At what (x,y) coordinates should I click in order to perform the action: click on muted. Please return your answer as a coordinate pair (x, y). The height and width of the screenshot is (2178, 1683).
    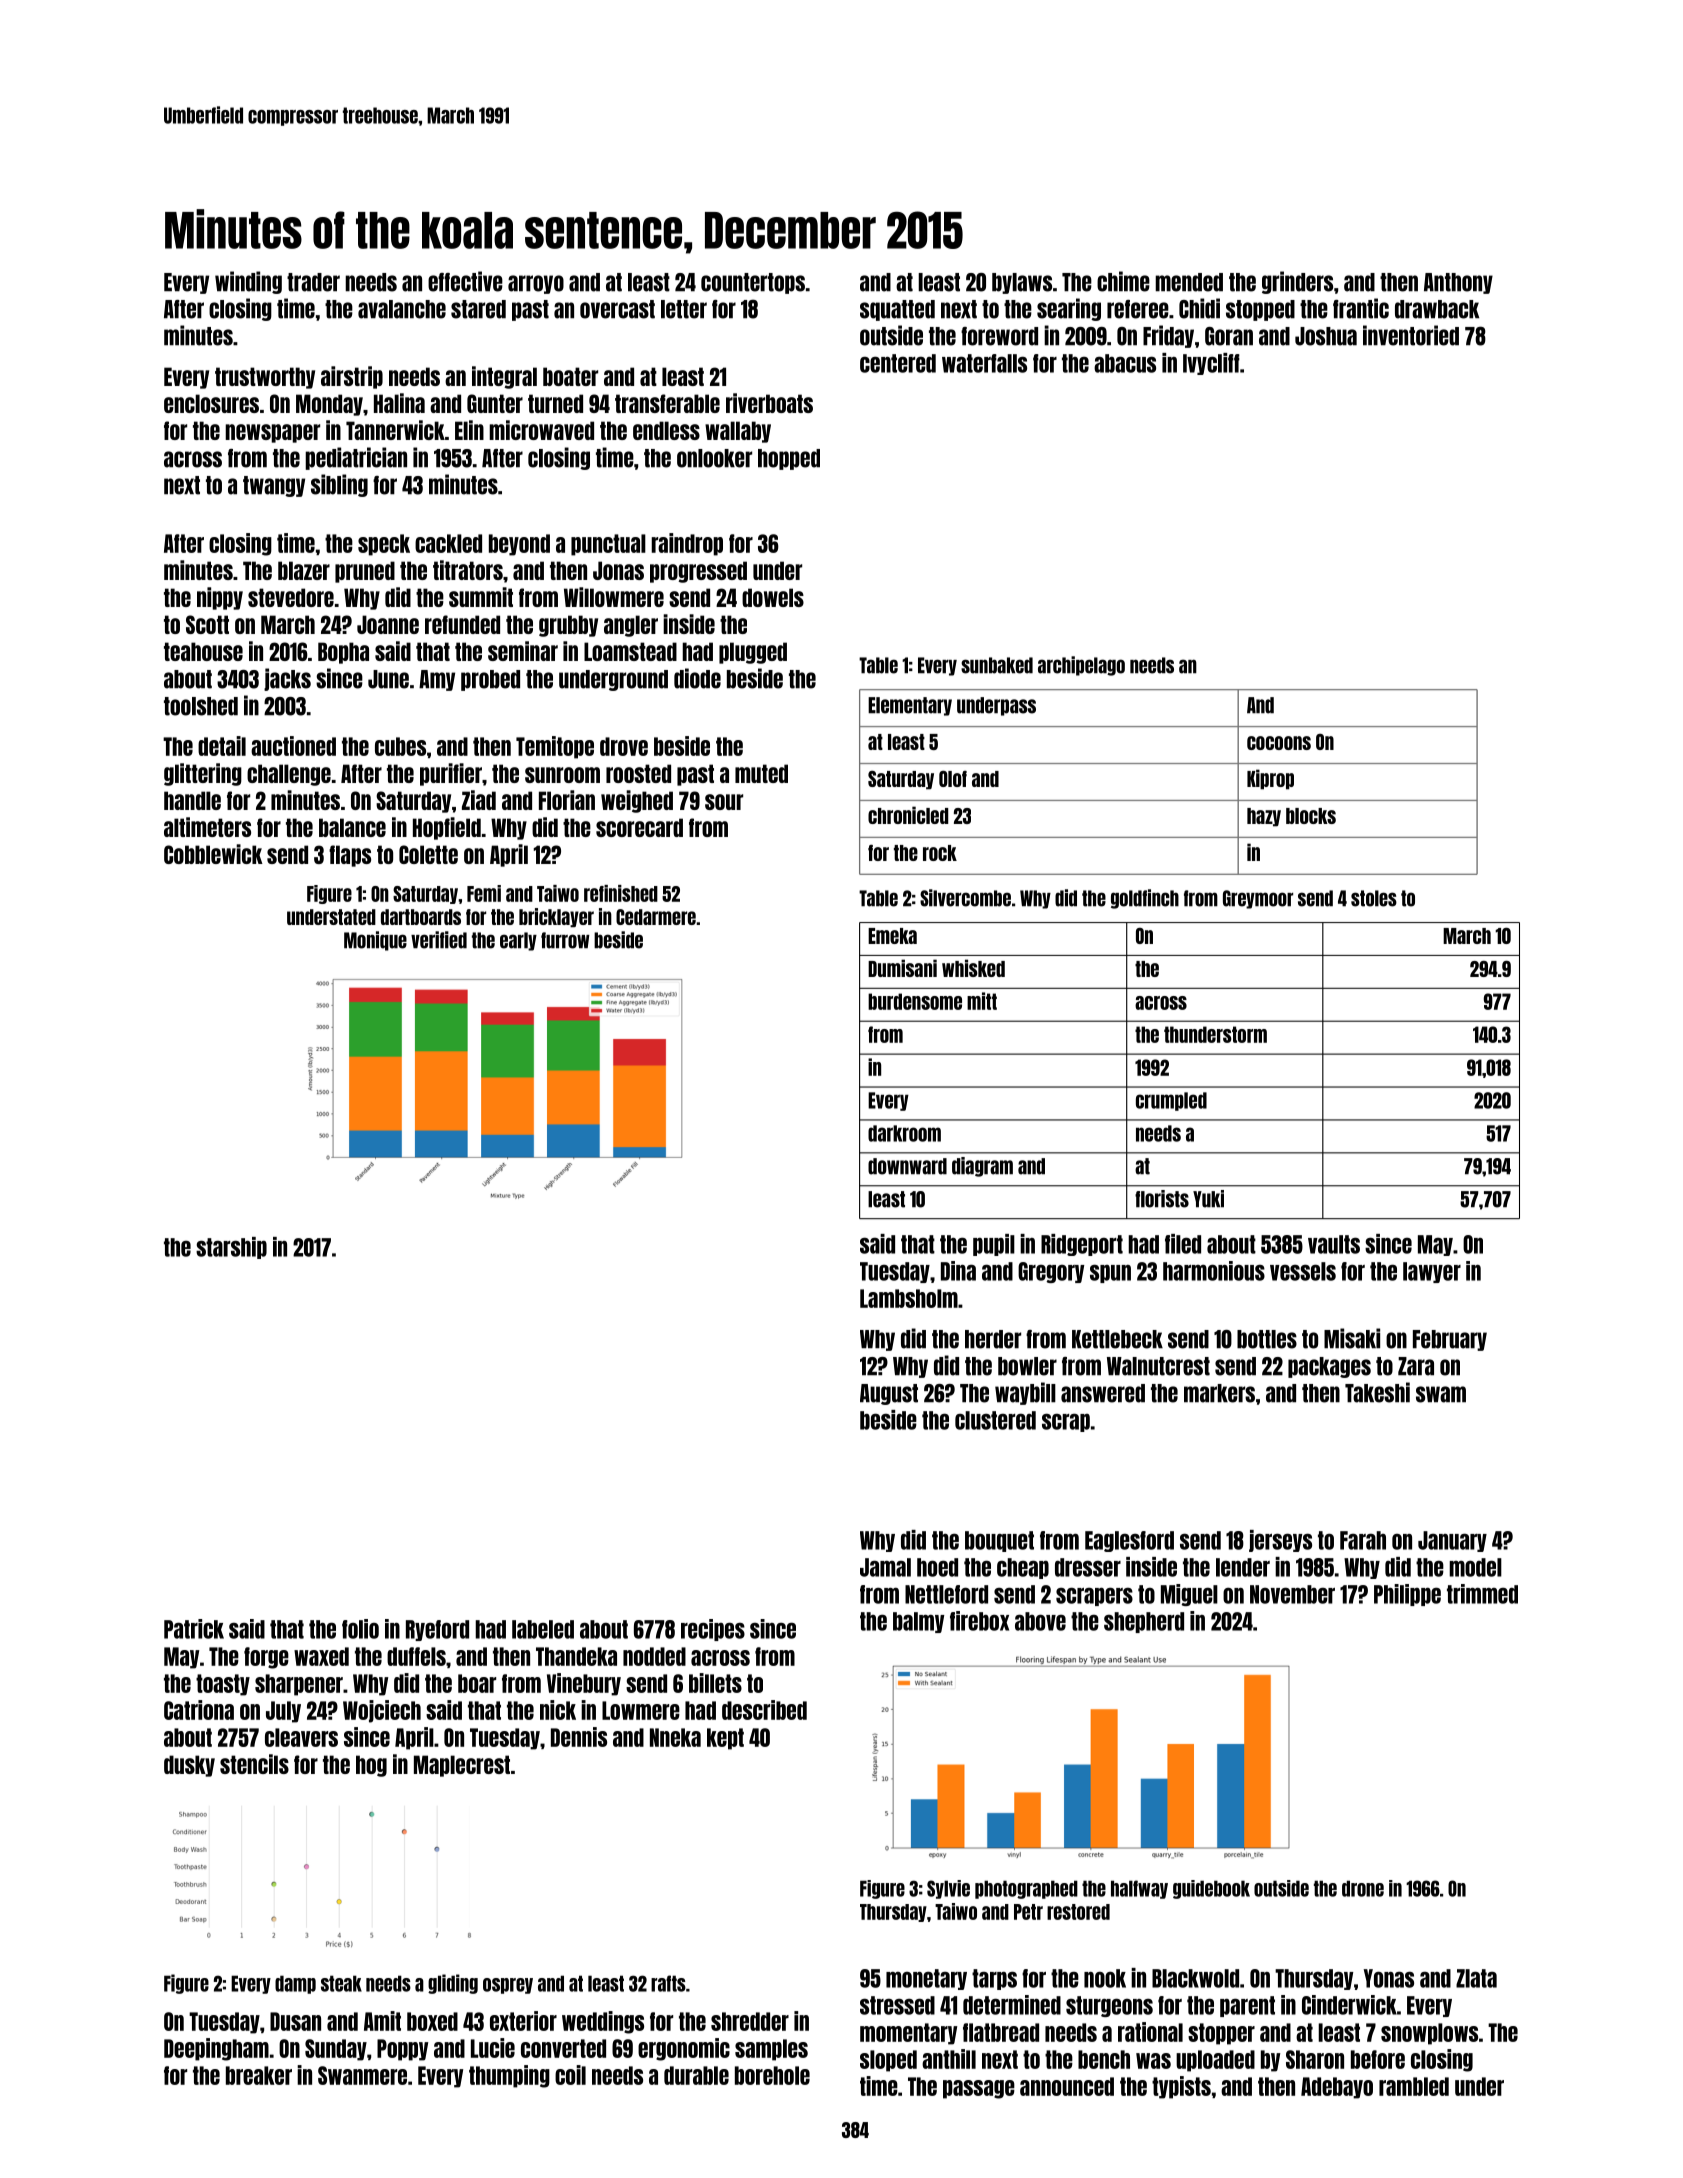
    Looking at the image, I should click on (761, 773).
